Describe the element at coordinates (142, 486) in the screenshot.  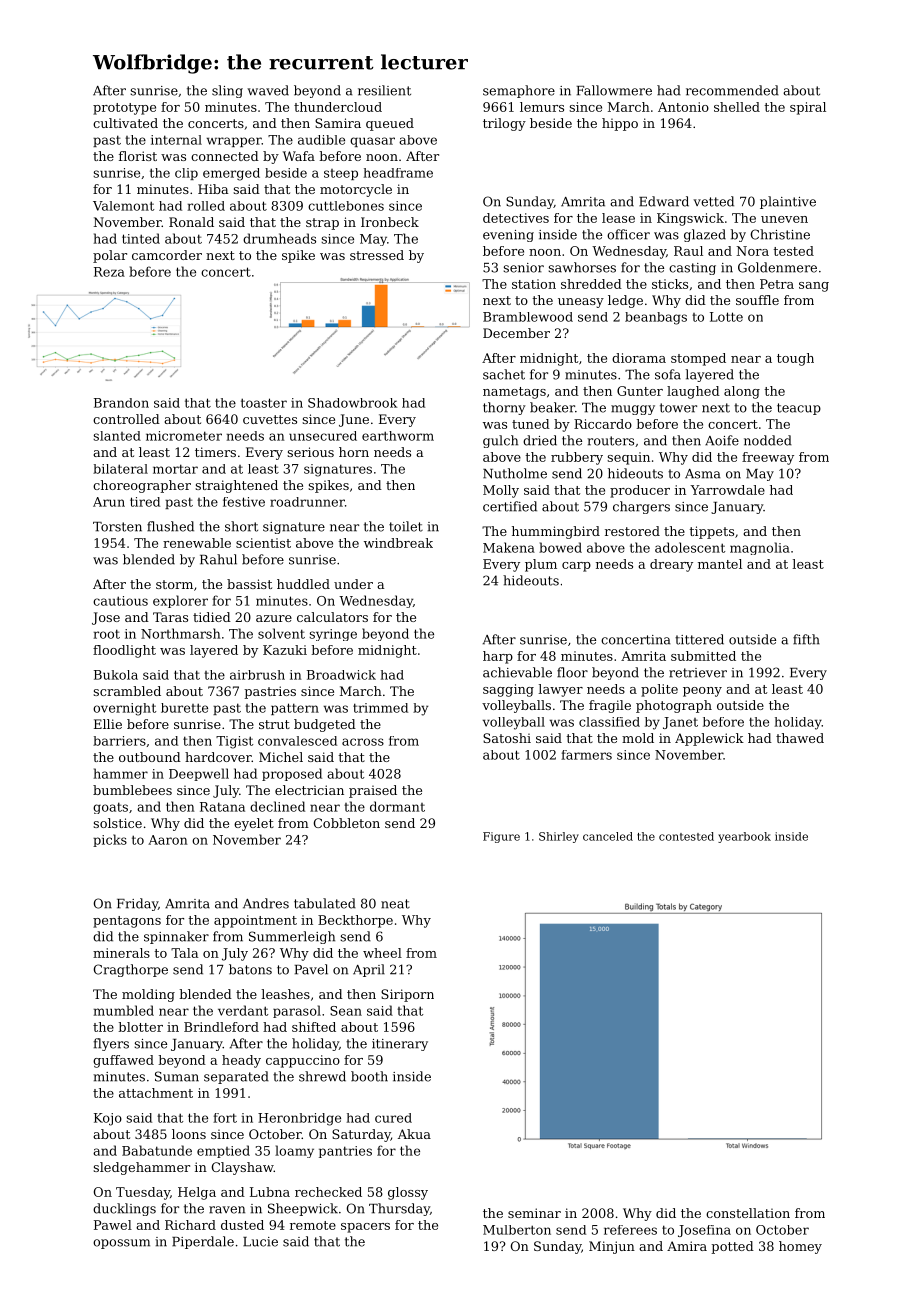
I see `choreographer` at that location.
